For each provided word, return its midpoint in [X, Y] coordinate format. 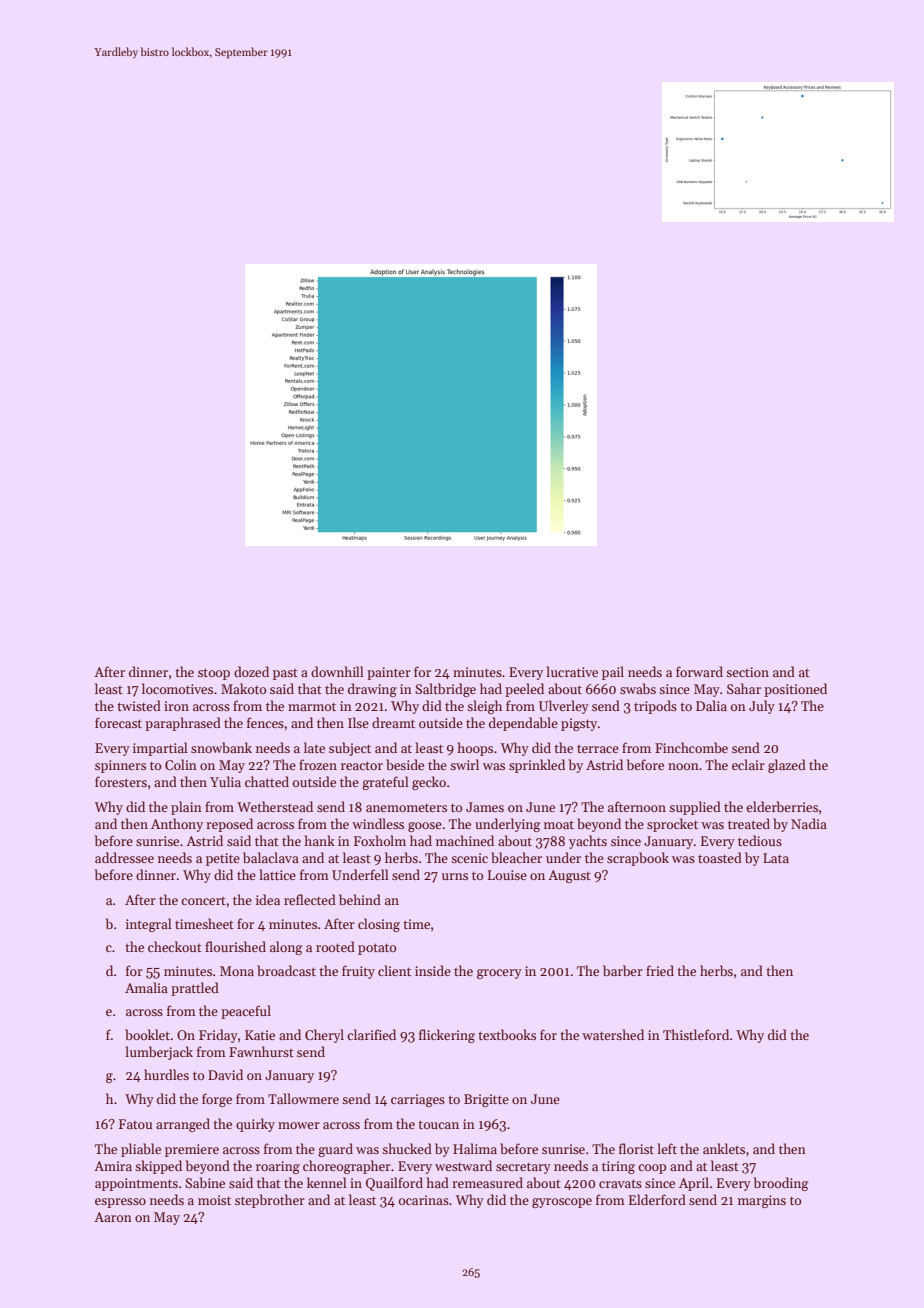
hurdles [166, 1074]
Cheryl [324, 1036]
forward [699, 671]
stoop [214, 674]
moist [214, 1200]
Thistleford [696, 1034]
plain [186, 808]
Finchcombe [691, 747]
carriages [418, 1100]
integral [149, 925]
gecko [429, 783]
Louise [507, 875]
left [667, 1148]
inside [433, 970]
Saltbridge [445, 690]
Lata [776, 858]
